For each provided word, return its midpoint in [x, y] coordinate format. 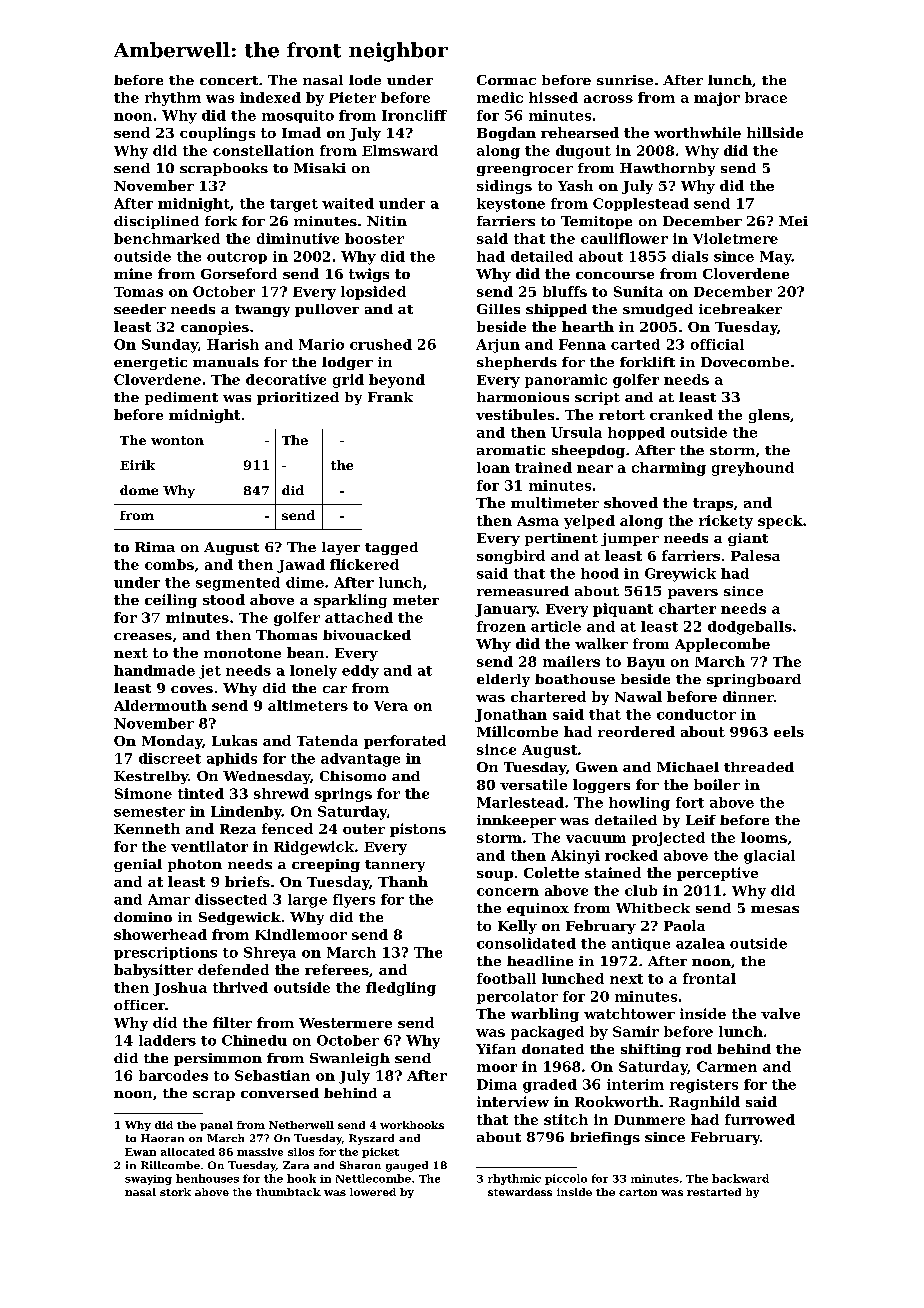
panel [216, 1126]
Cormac [506, 80]
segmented [238, 584]
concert [229, 80]
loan [493, 467]
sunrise [625, 80]
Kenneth [147, 828]
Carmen [727, 1066]
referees [337, 969]
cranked [681, 414]
